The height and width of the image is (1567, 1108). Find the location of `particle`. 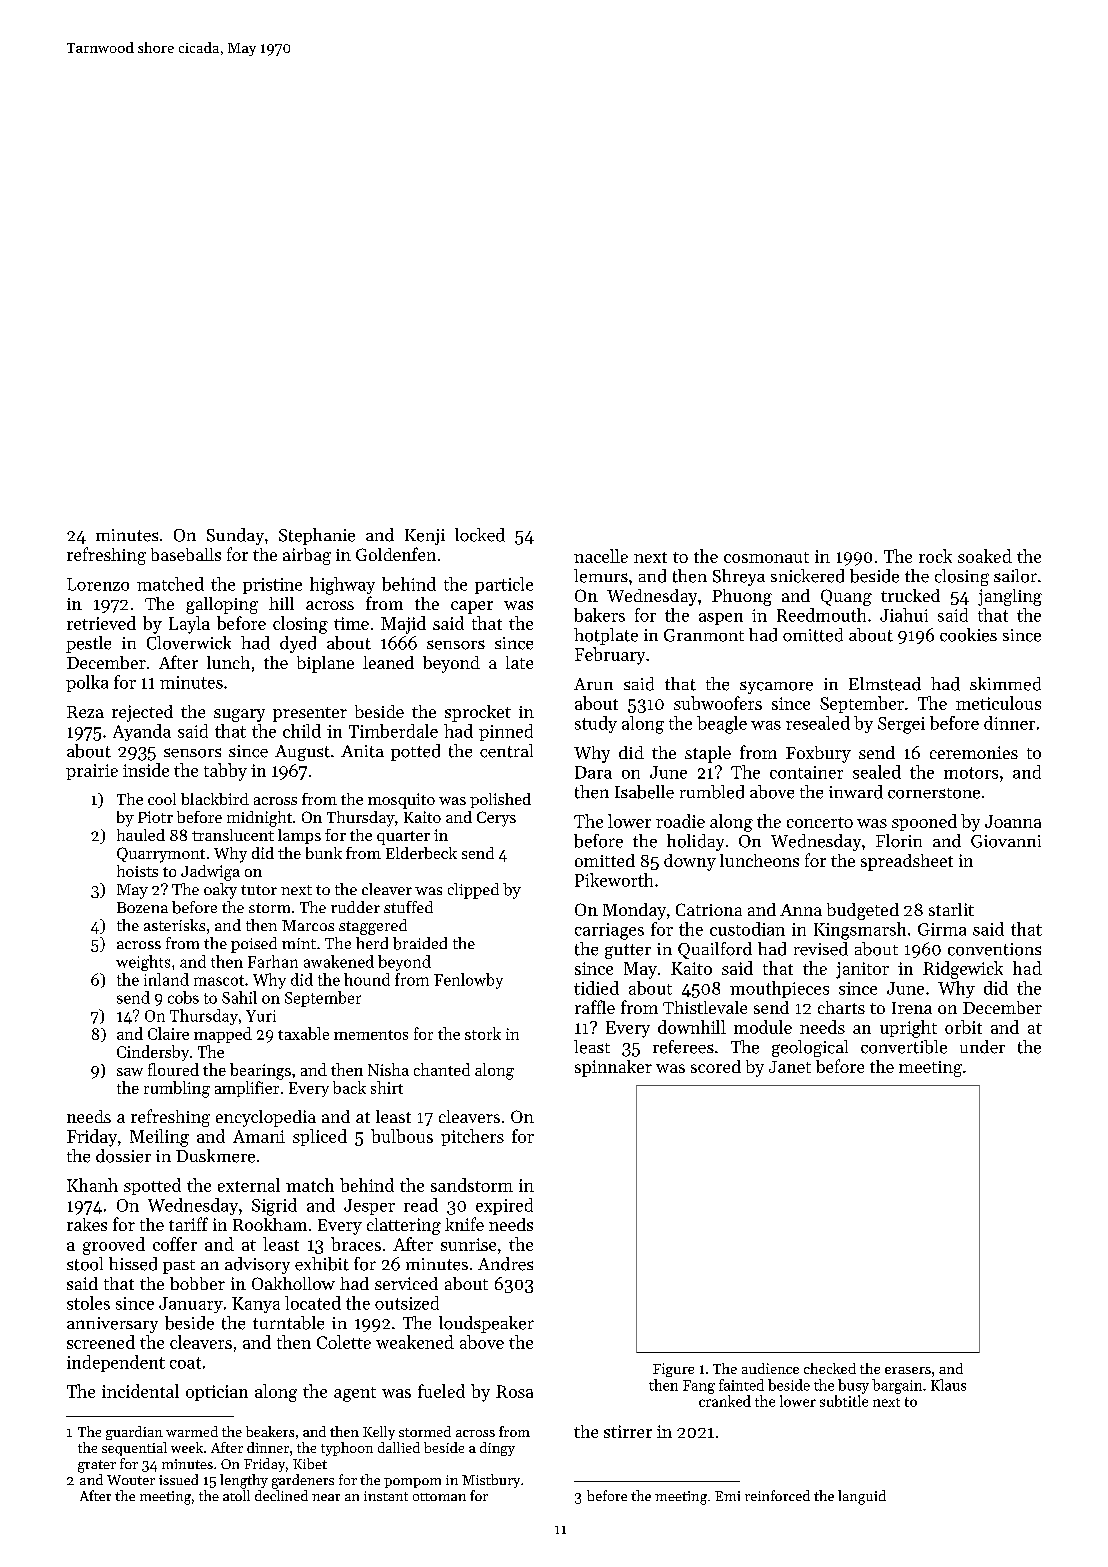

particle is located at coordinates (504, 585).
